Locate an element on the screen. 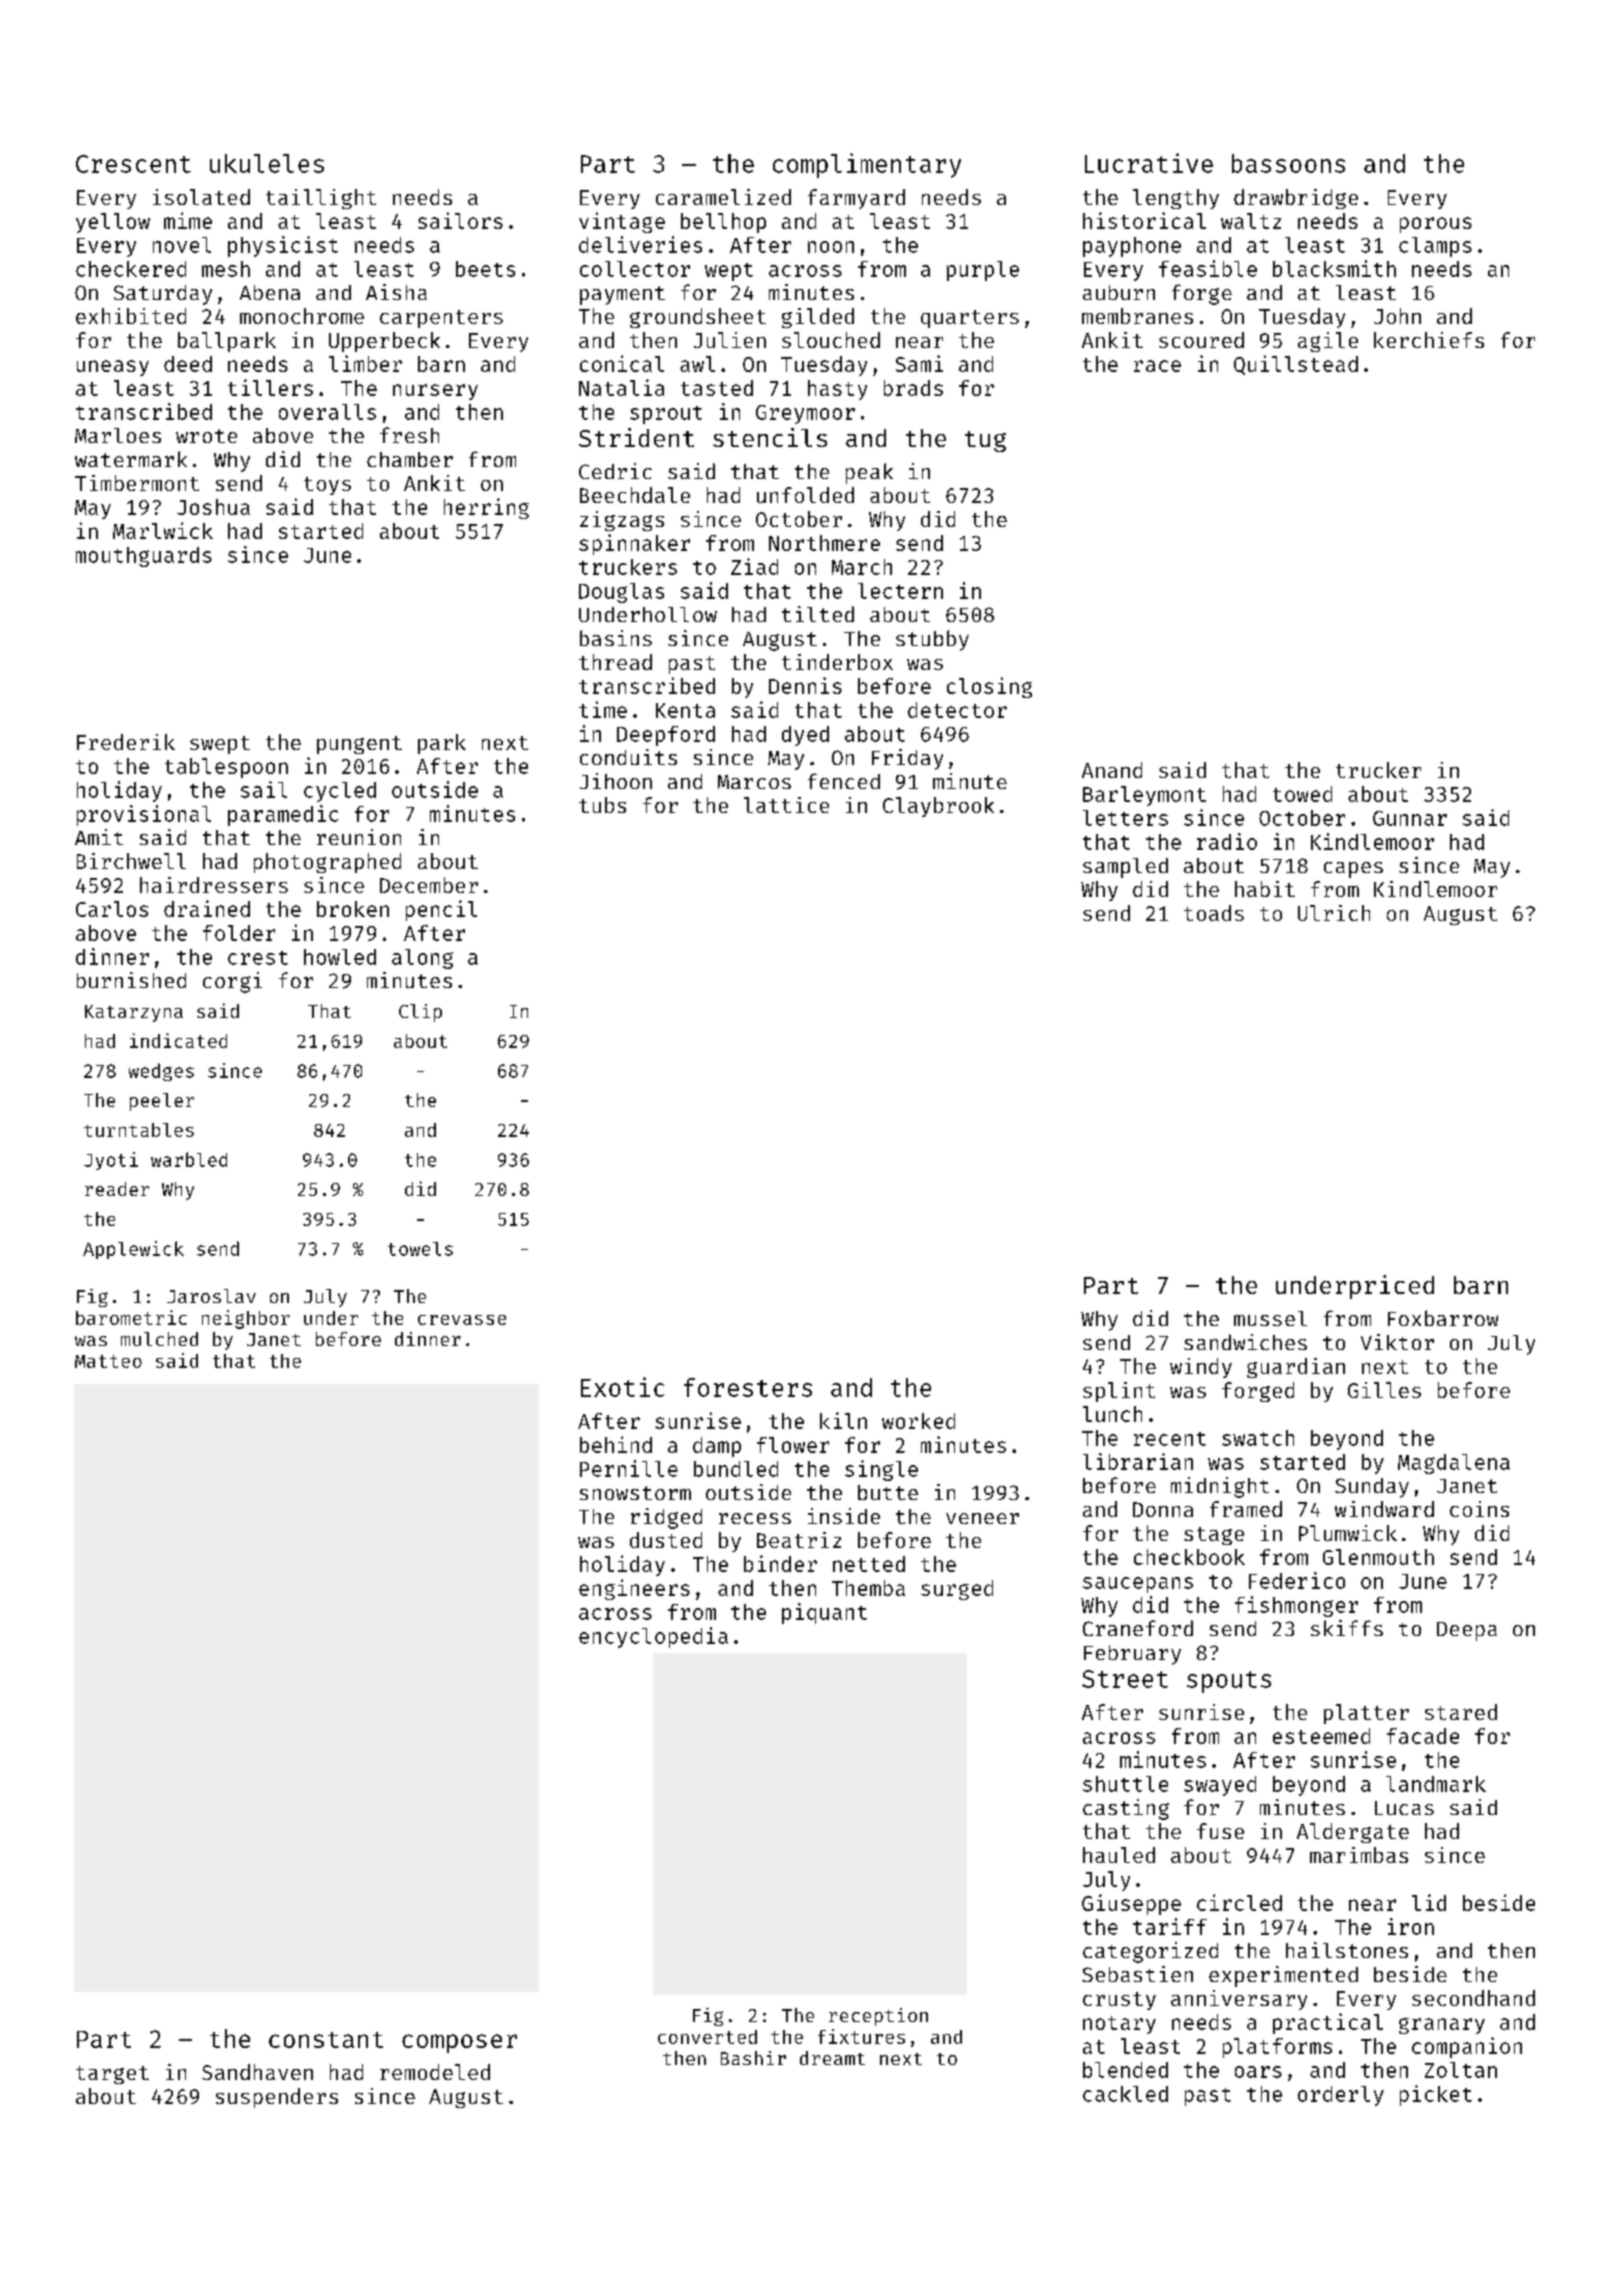  ukuleles is located at coordinates (267, 163).
